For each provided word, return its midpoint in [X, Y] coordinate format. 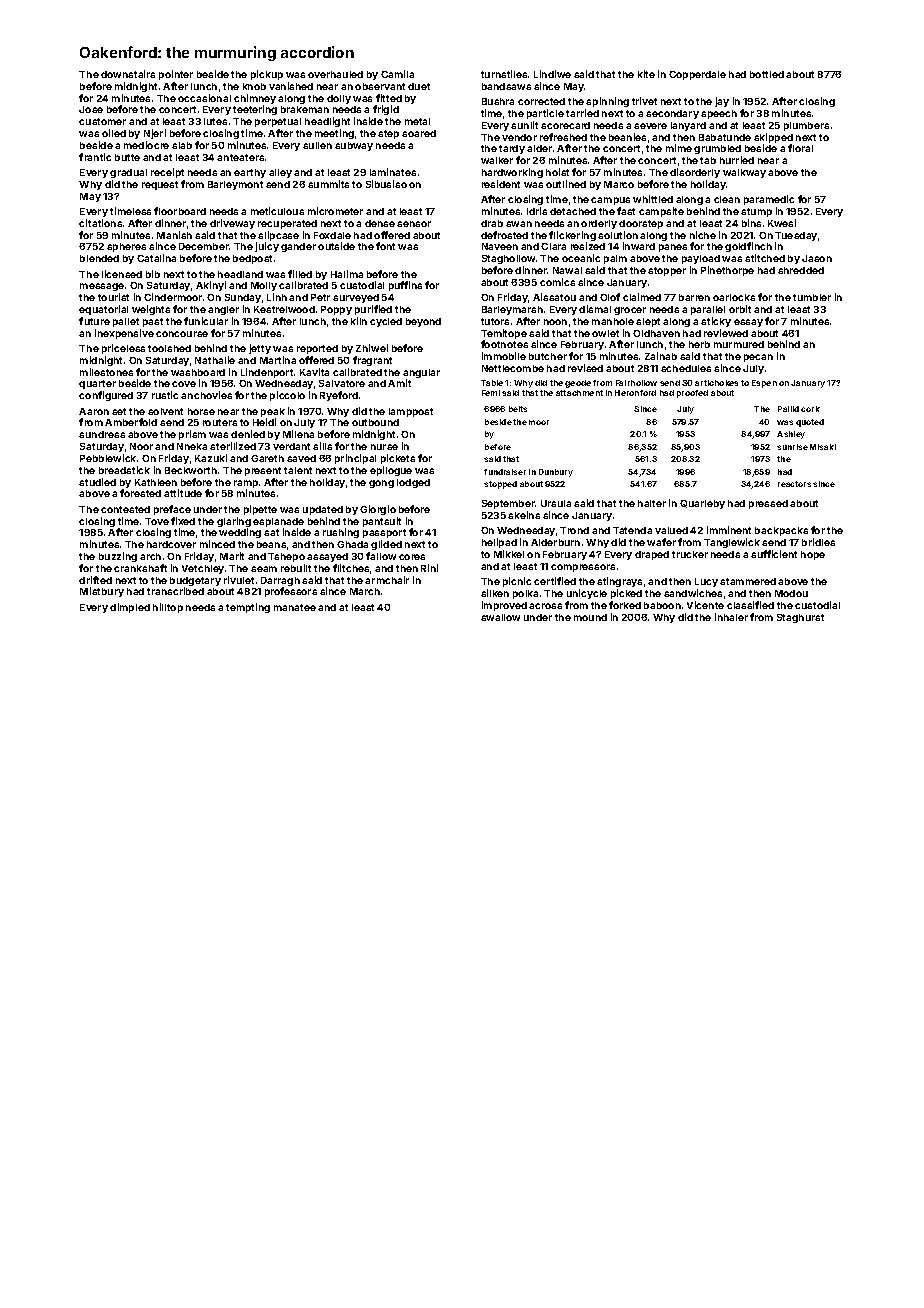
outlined [566, 184]
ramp [246, 484]
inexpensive [124, 334]
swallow [500, 617]
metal [417, 121]
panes [673, 248]
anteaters [240, 157]
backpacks [781, 531]
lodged [413, 483]
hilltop [168, 608]
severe [650, 126]
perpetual [278, 122]
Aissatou [554, 297]
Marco [619, 184]
